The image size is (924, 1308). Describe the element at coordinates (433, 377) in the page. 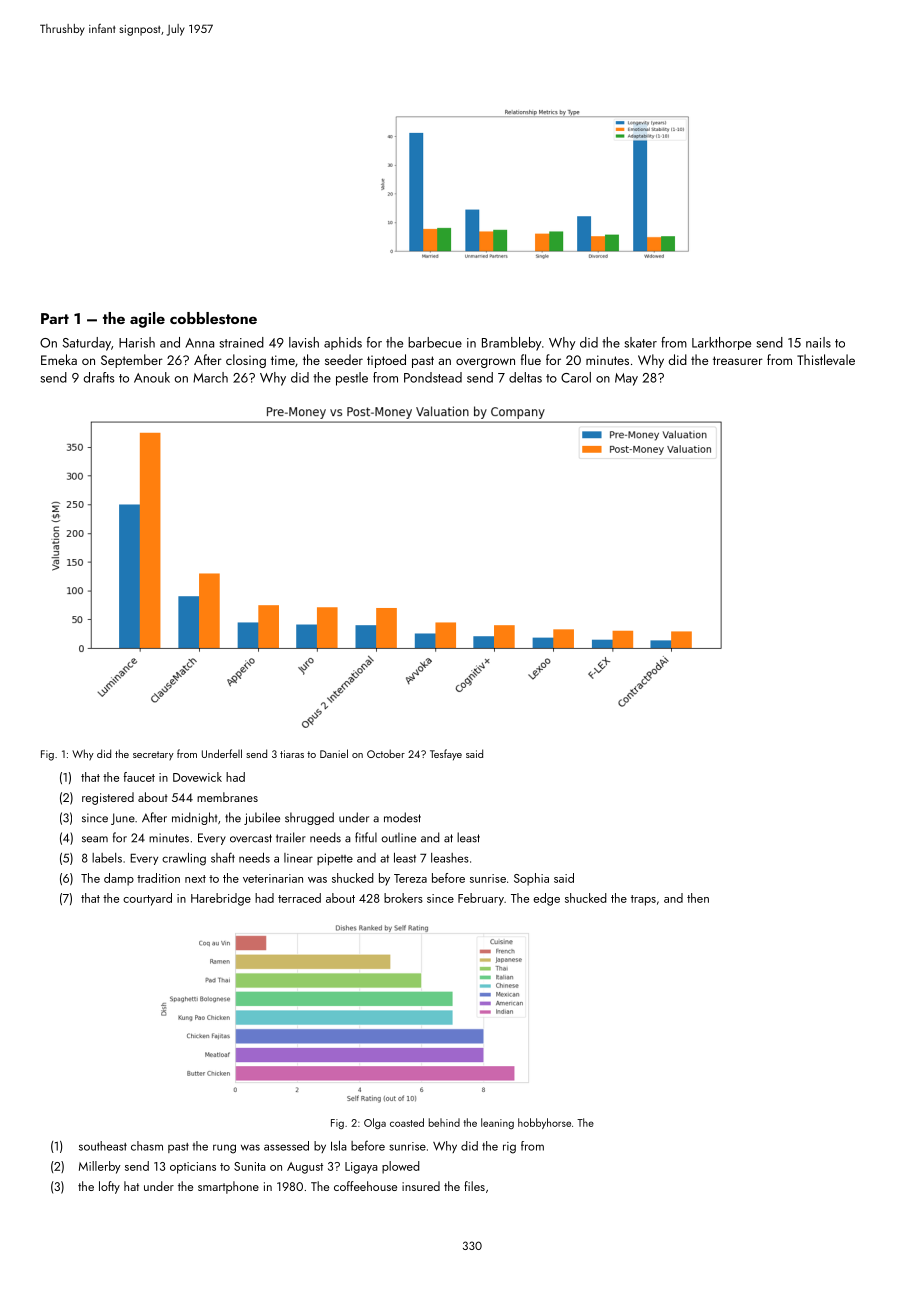

I see `Pondstead` at that location.
